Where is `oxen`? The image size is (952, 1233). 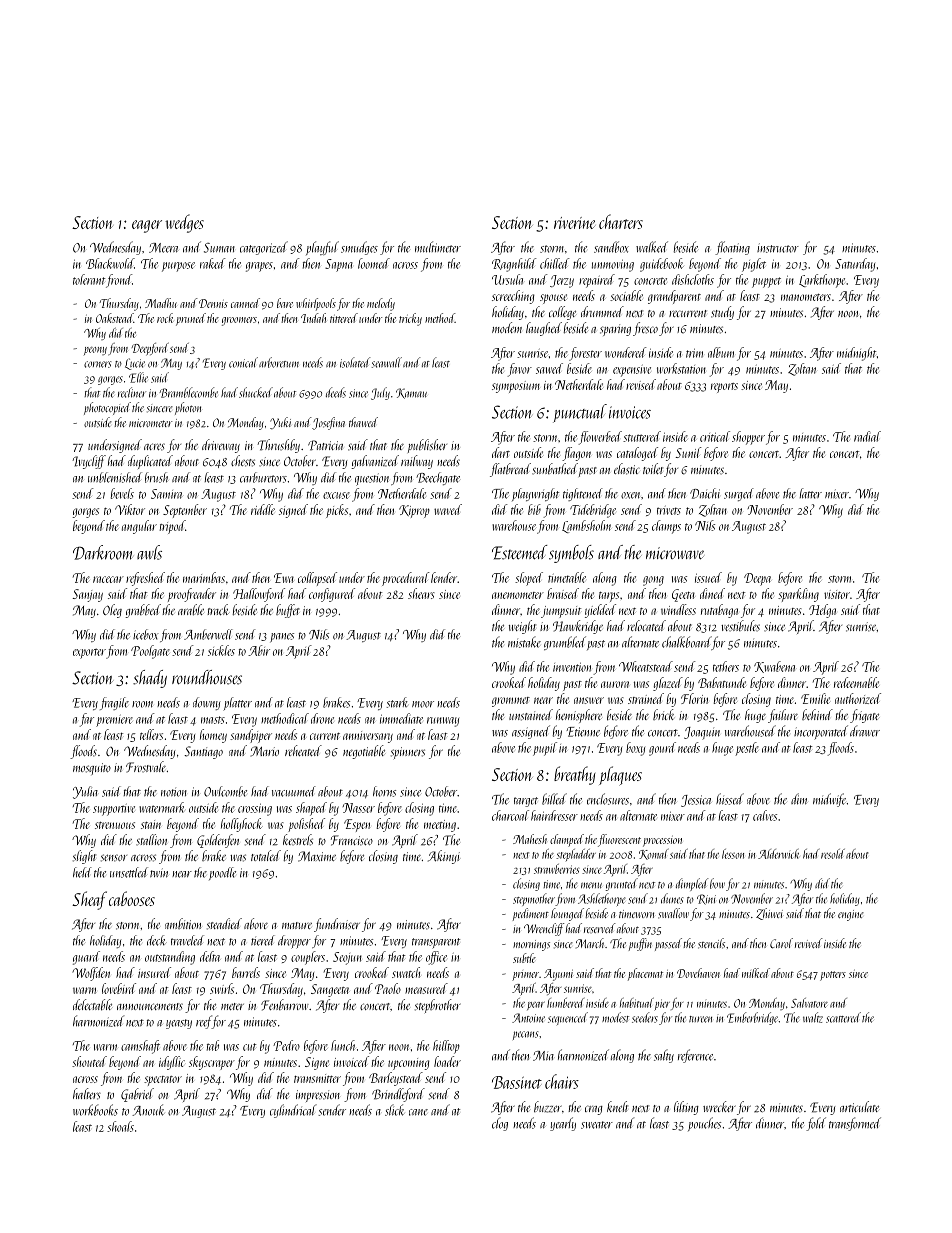
oxen is located at coordinates (630, 495).
